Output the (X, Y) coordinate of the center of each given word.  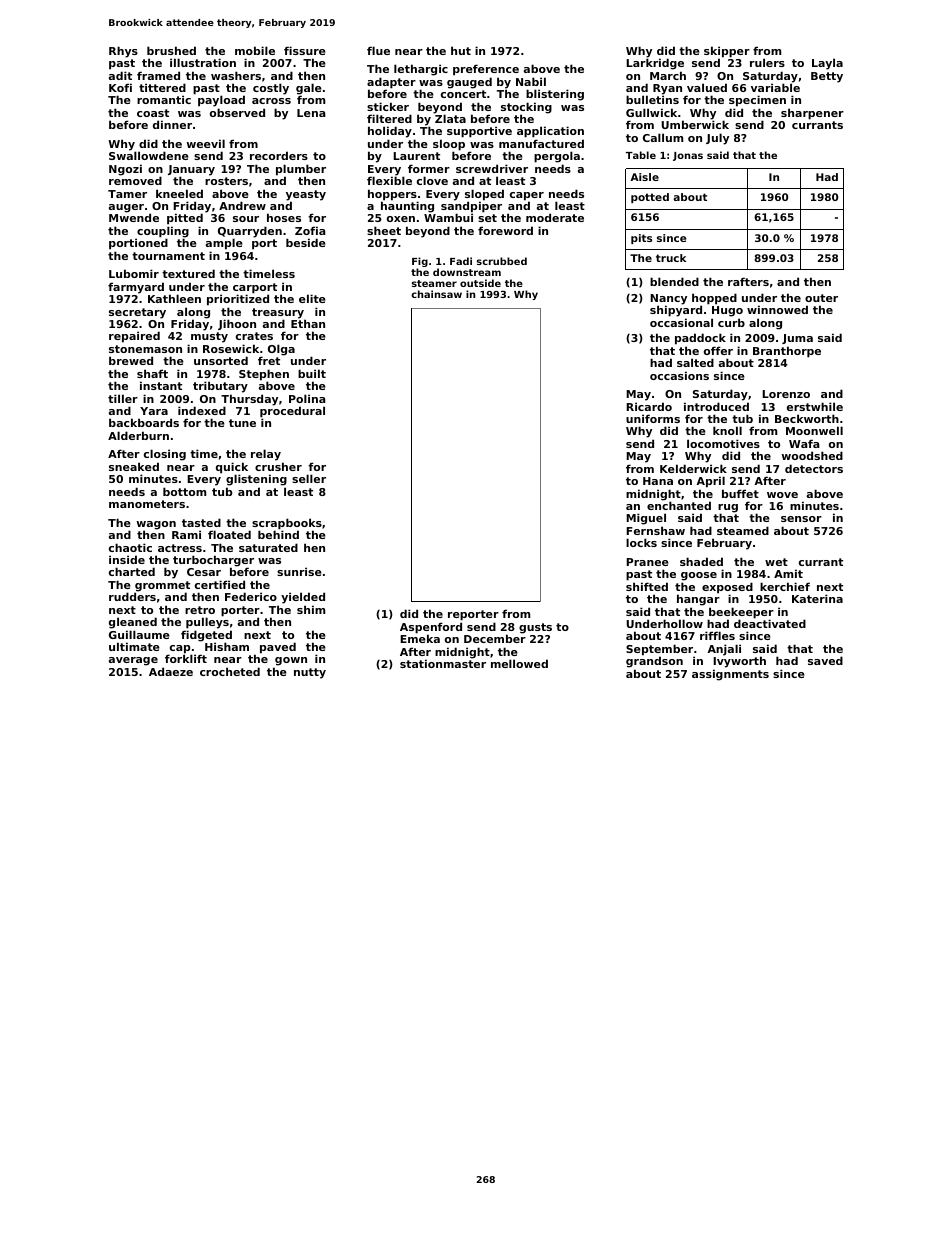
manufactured (541, 143)
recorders (279, 155)
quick (232, 468)
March (668, 75)
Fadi (461, 261)
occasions (679, 375)
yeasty (306, 195)
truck (671, 258)
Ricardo (649, 406)
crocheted (230, 671)
